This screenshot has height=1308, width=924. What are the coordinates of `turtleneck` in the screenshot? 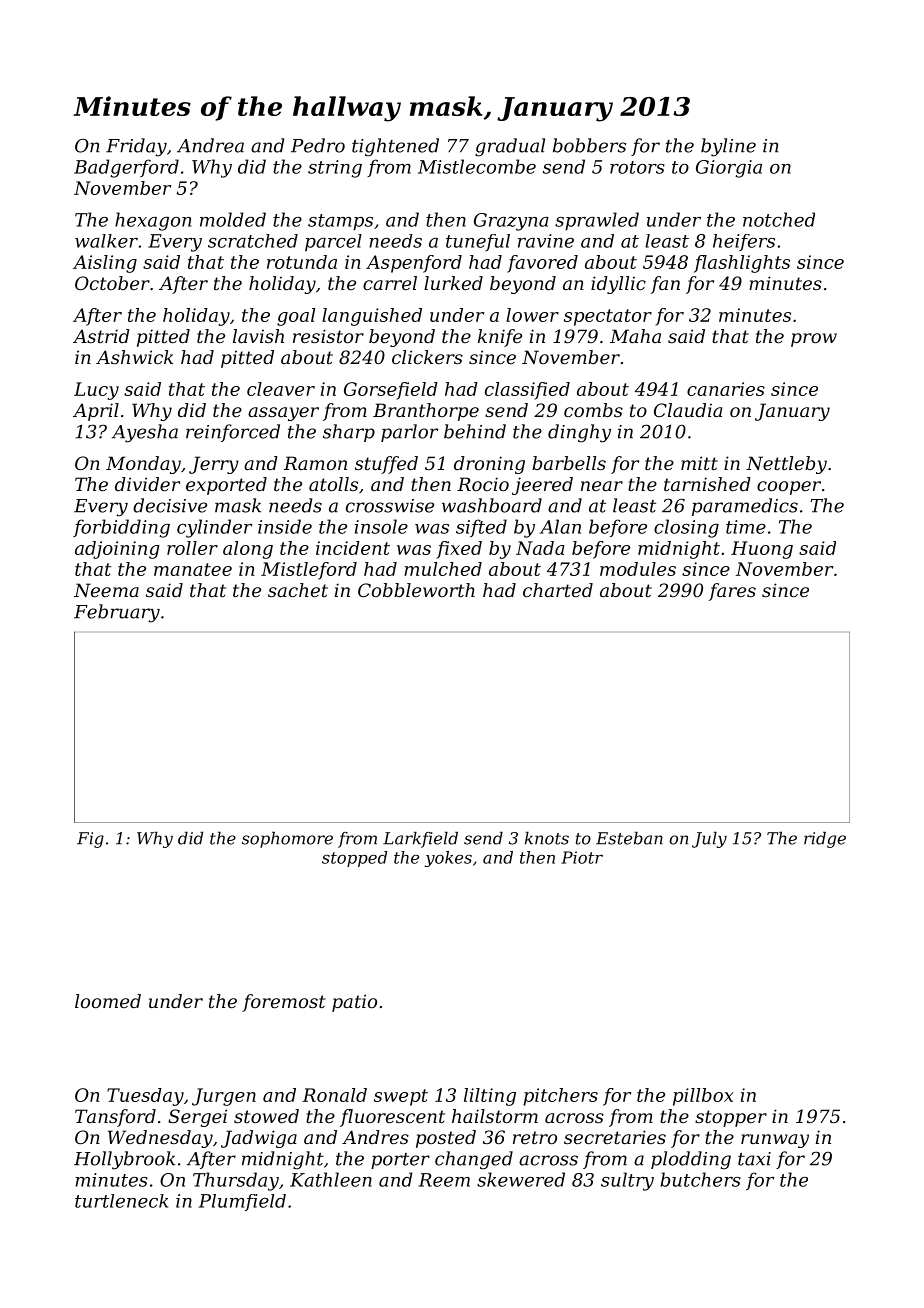 It's located at (121, 1201).
